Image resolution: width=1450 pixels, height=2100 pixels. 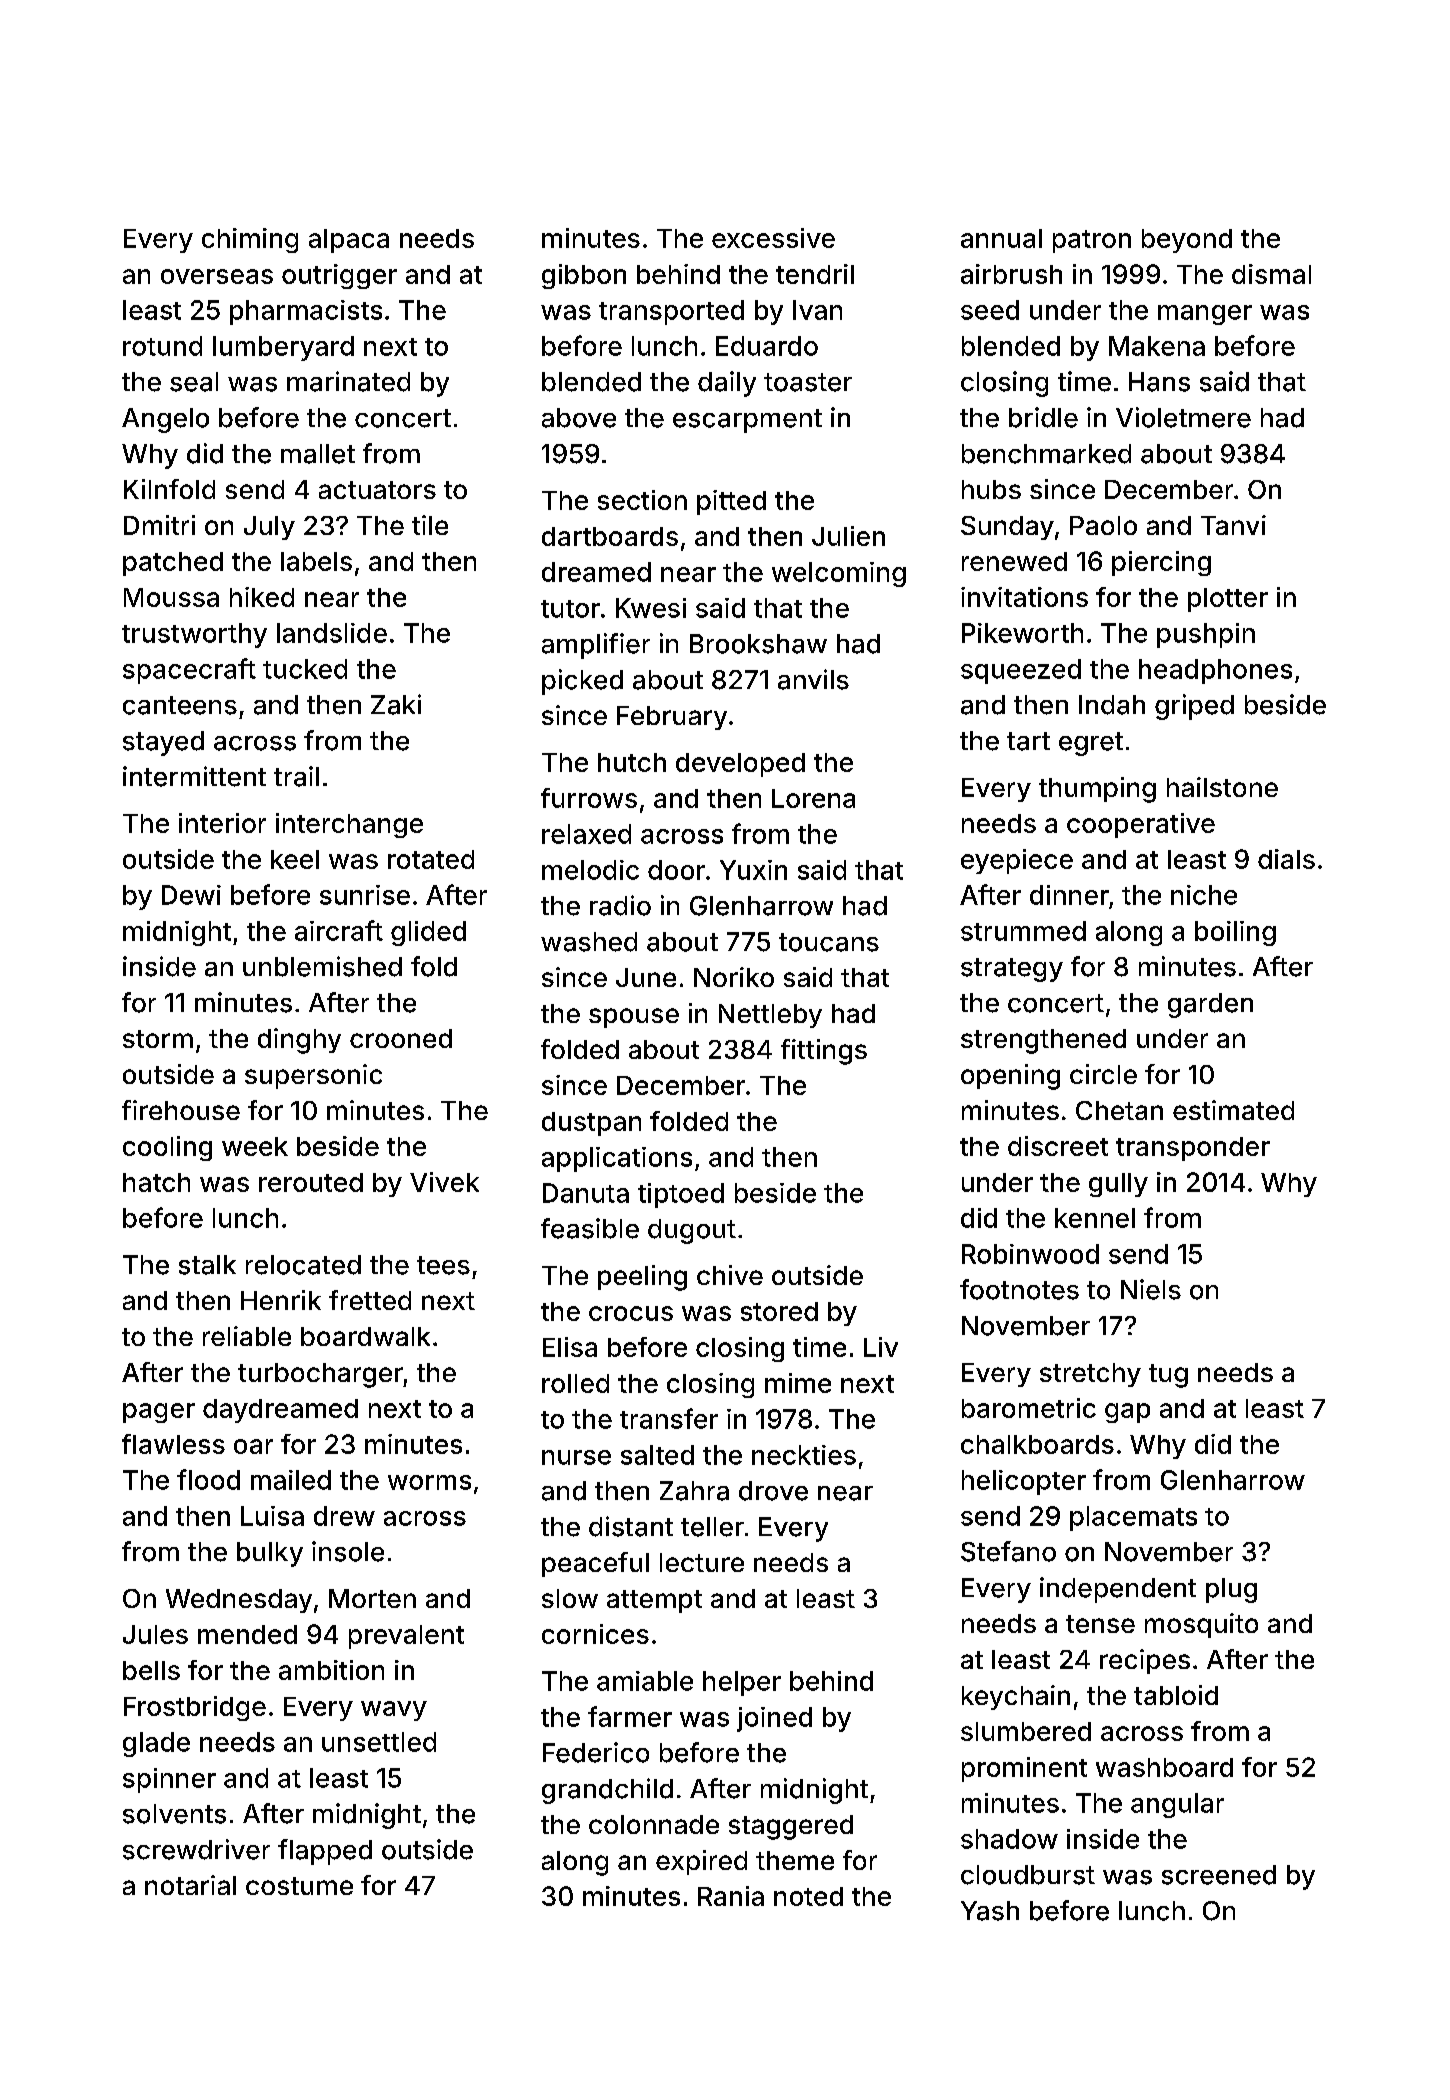 I want to click on chiming, so click(x=250, y=240).
